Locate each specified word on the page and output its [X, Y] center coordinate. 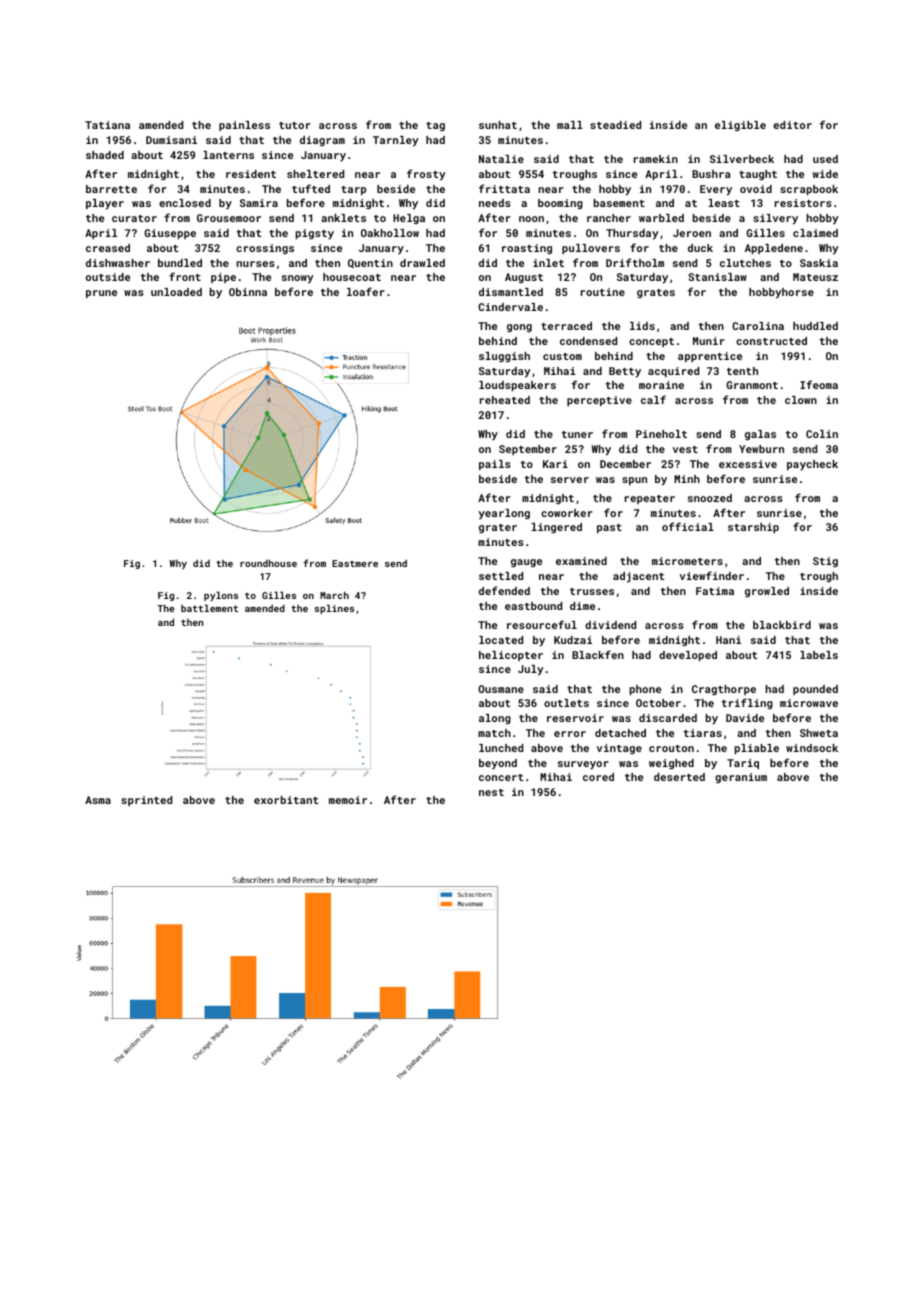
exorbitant [286, 800]
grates [656, 293]
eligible [740, 126]
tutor [295, 125]
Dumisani [171, 140]
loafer [366, 291]
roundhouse [268, 563]
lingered [557, 528]
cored [598, 777]
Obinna [248, 292]
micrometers [687, 561]
